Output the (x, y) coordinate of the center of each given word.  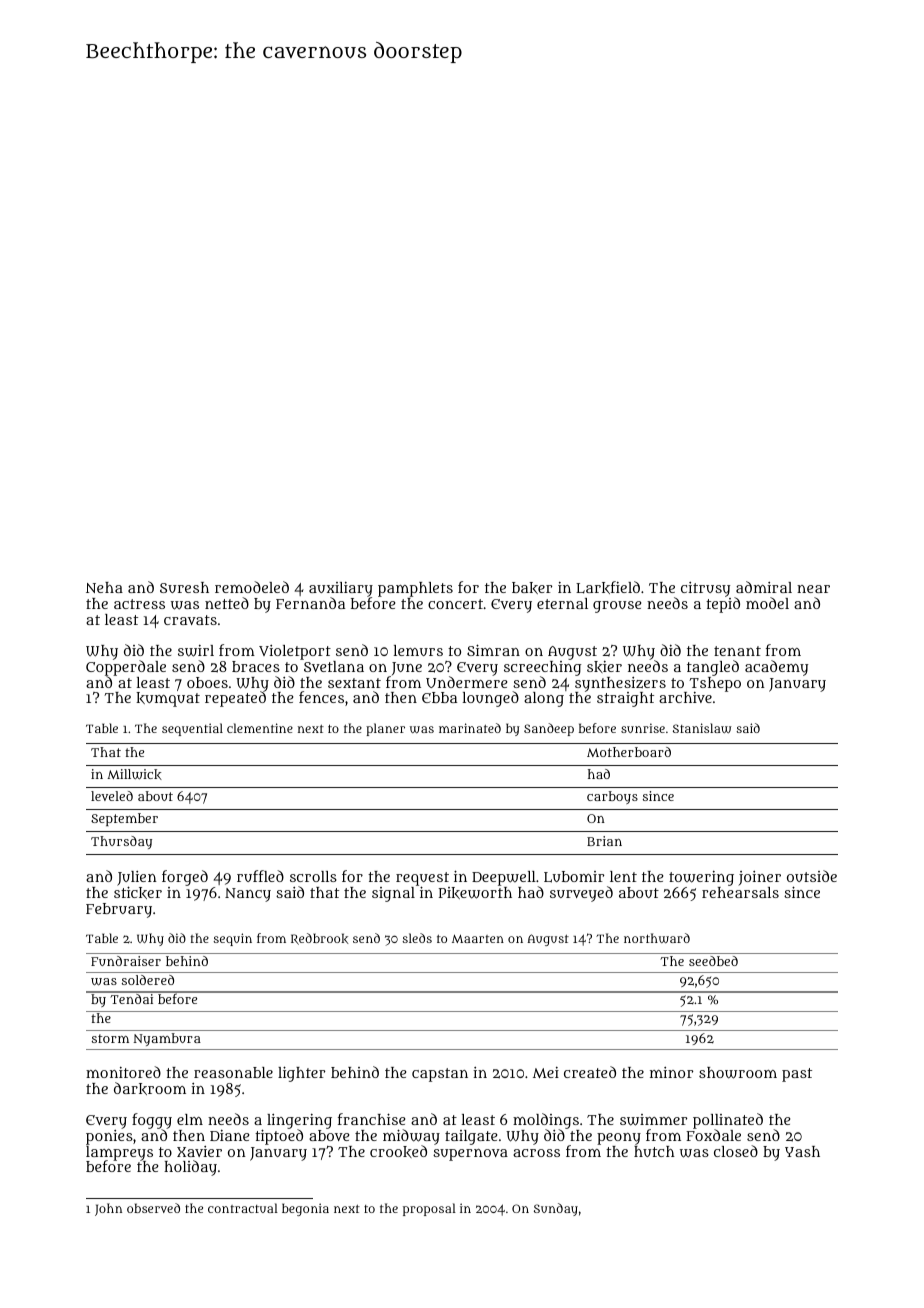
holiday (190, 1168)
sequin (232, 939)
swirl (196, 651)
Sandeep (549, 729)
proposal (429, 1209)
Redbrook (319, 939)
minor (671, 1072)
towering (701, 878)
